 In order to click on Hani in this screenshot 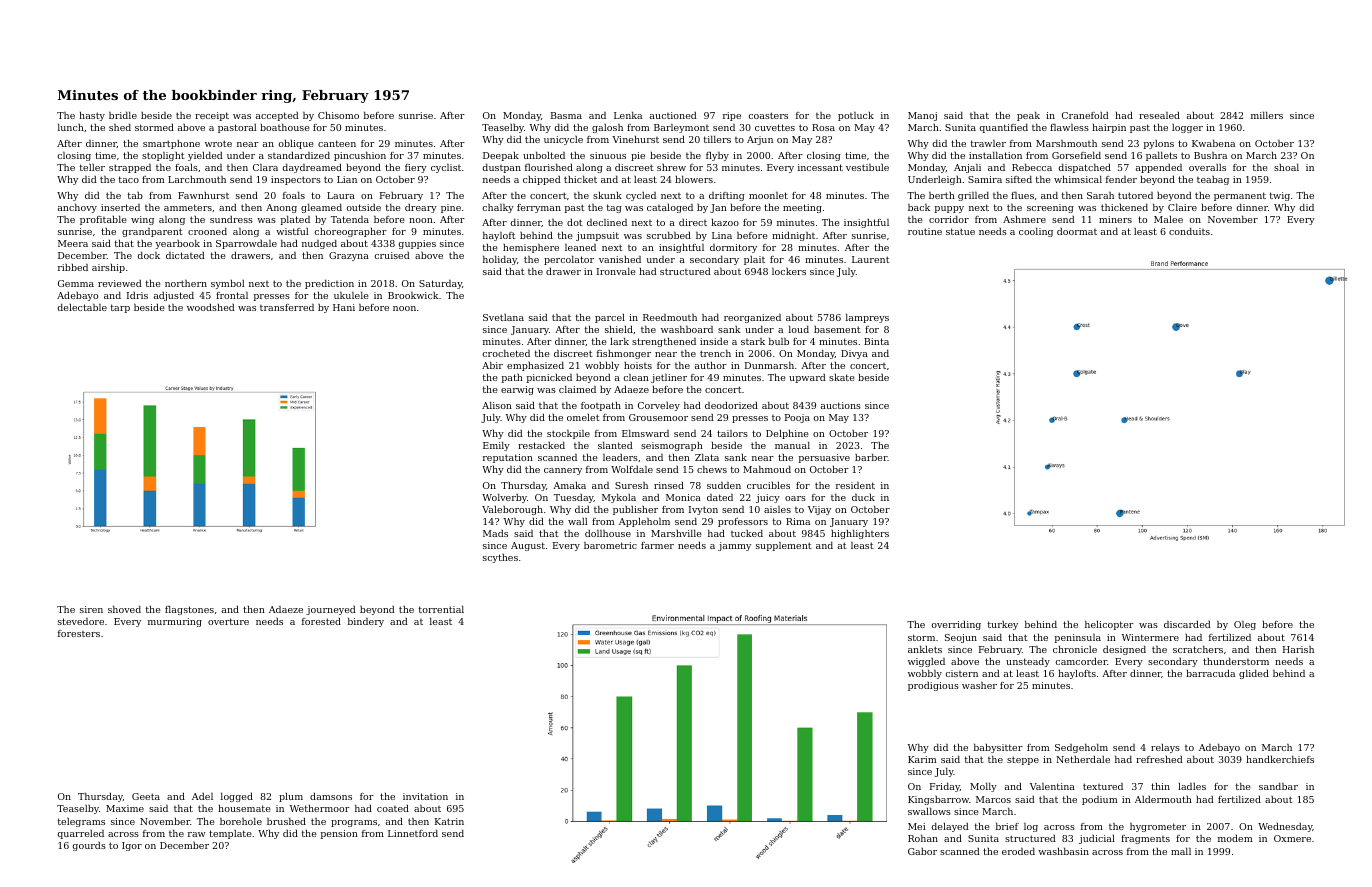, I will do `click(344, 307)`.
